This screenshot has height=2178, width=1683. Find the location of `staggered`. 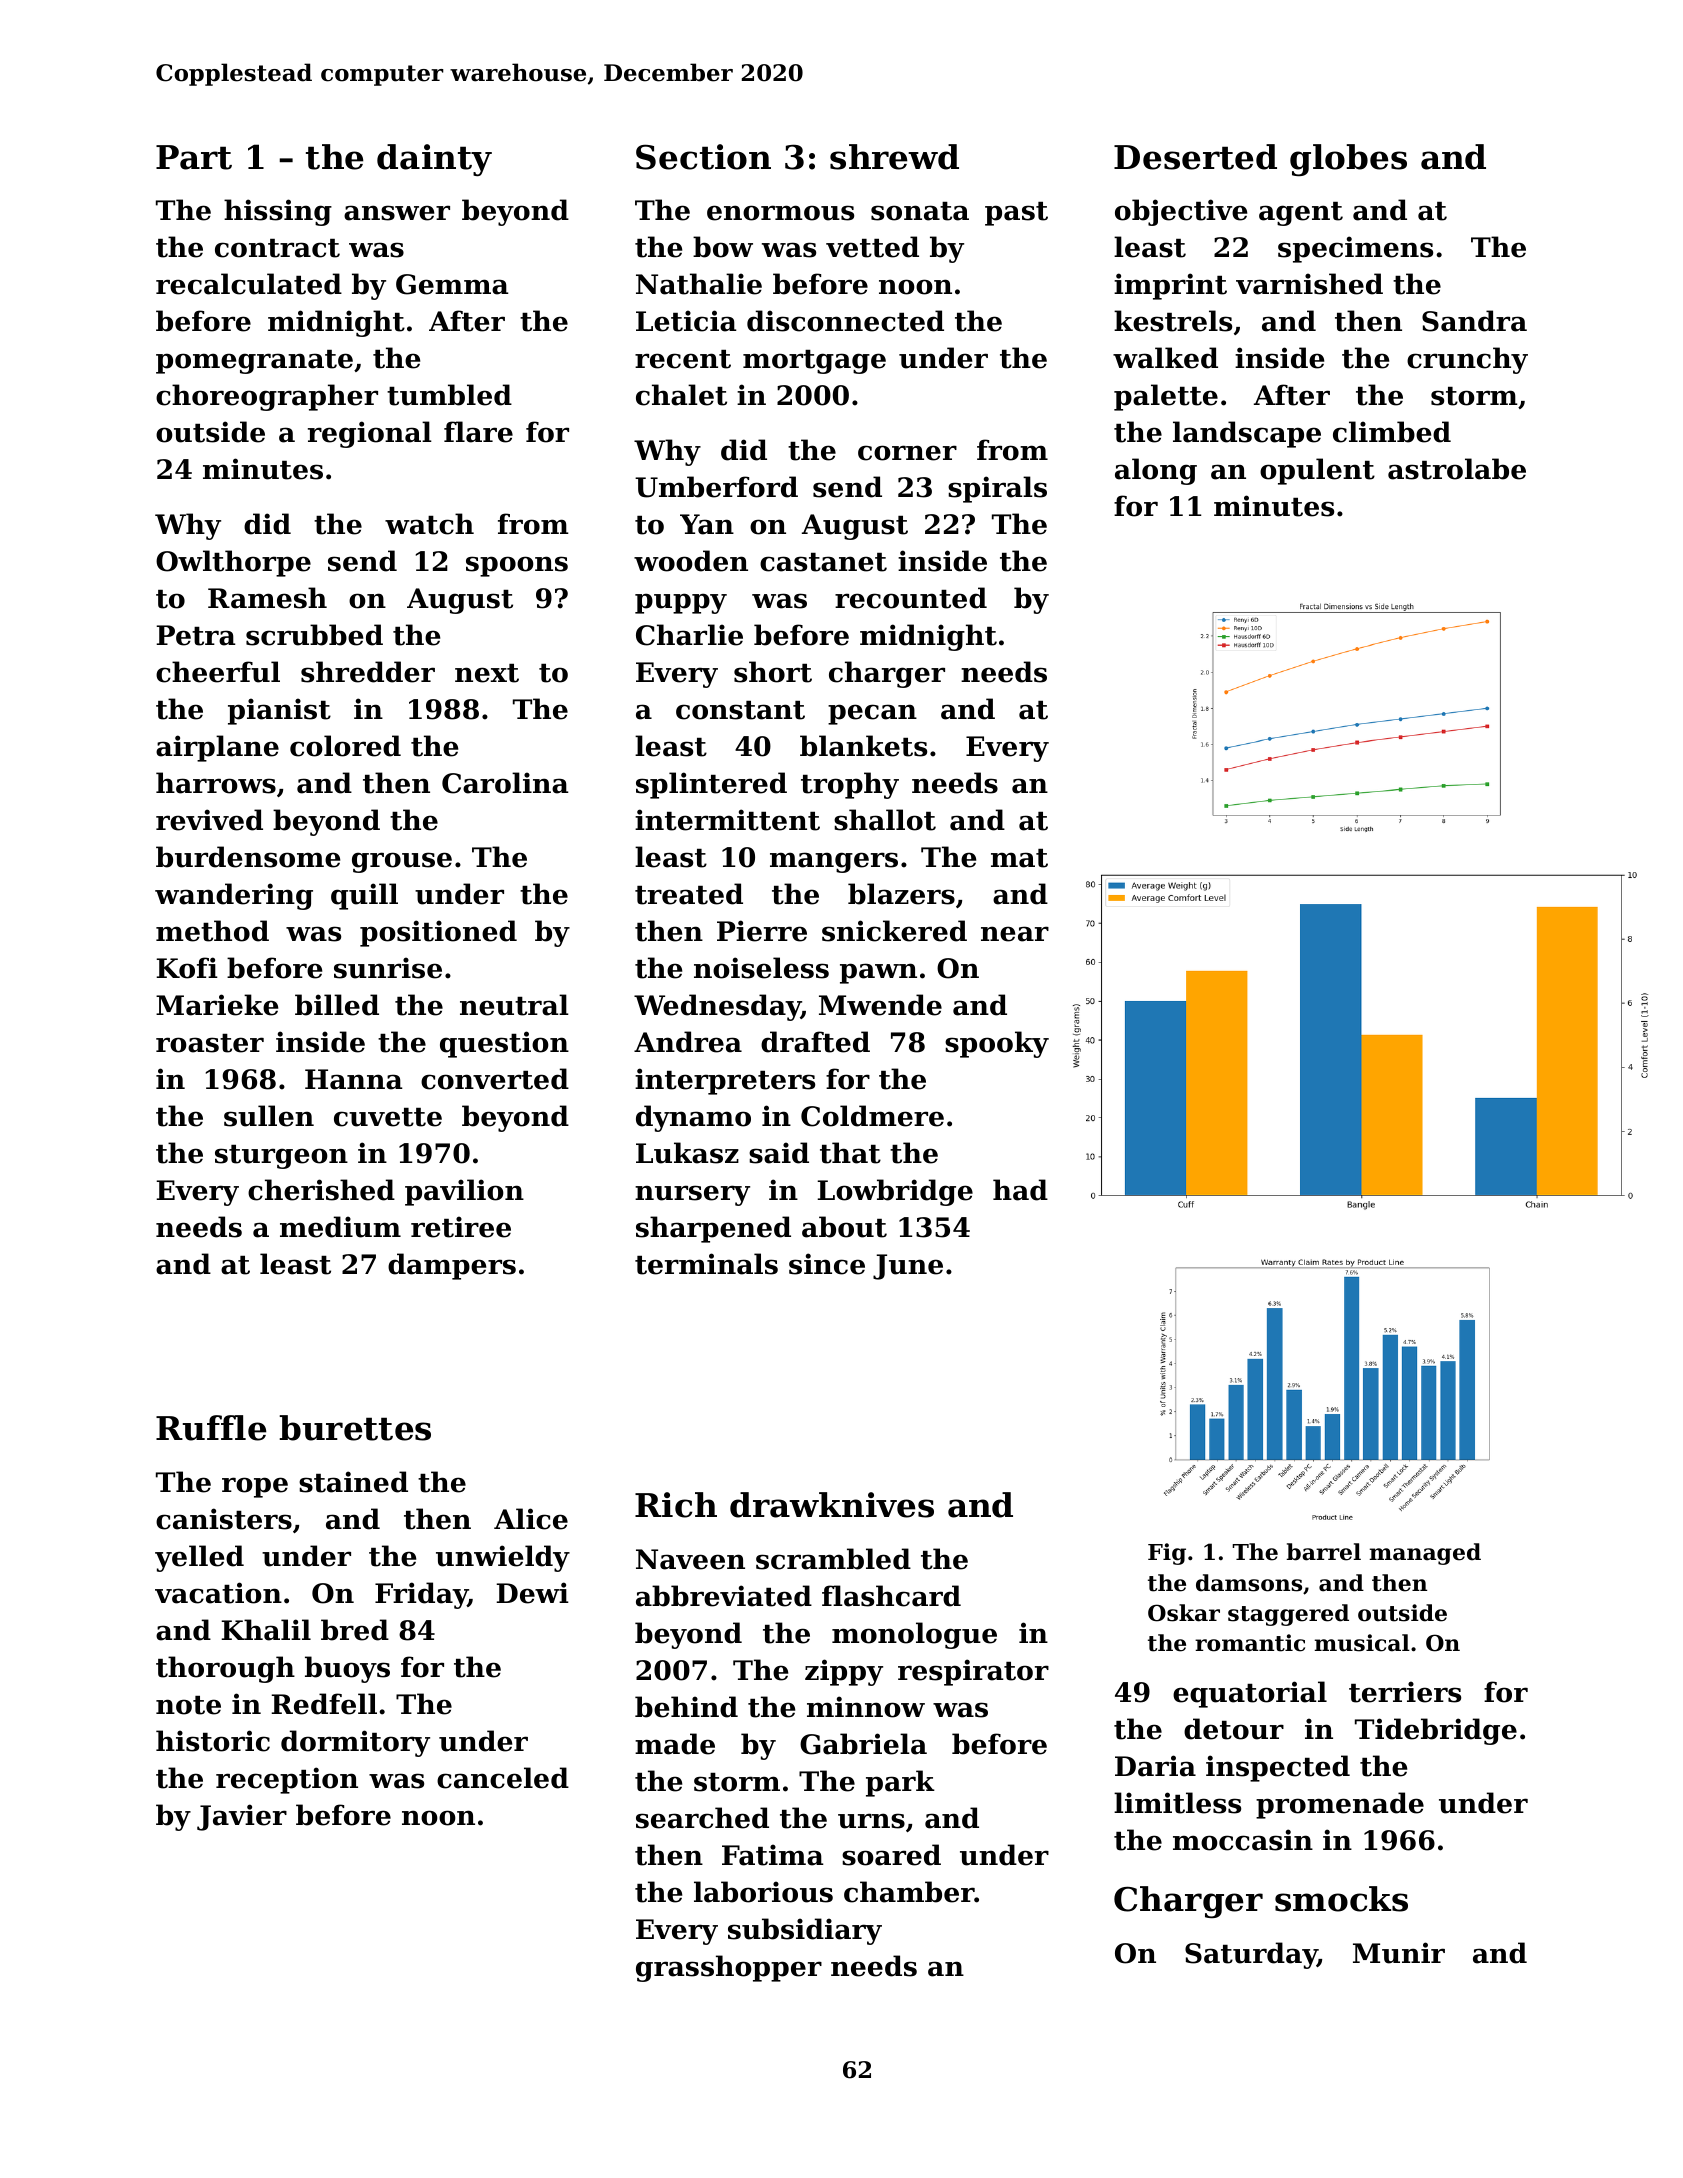

staggered is located at coordinates (1288, 1615).
